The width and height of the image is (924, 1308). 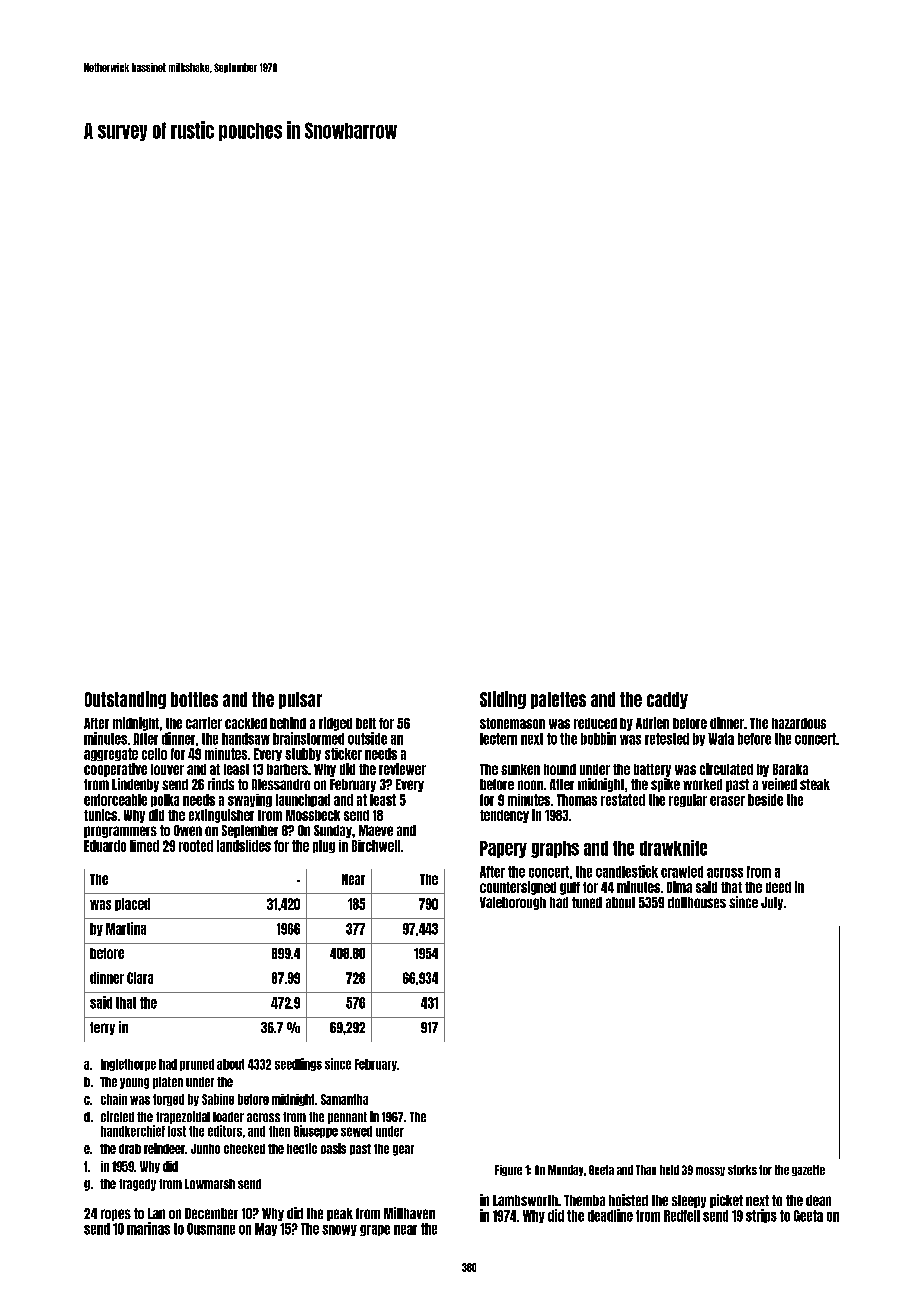 I want to click on July, so click(x=772, y=903).
